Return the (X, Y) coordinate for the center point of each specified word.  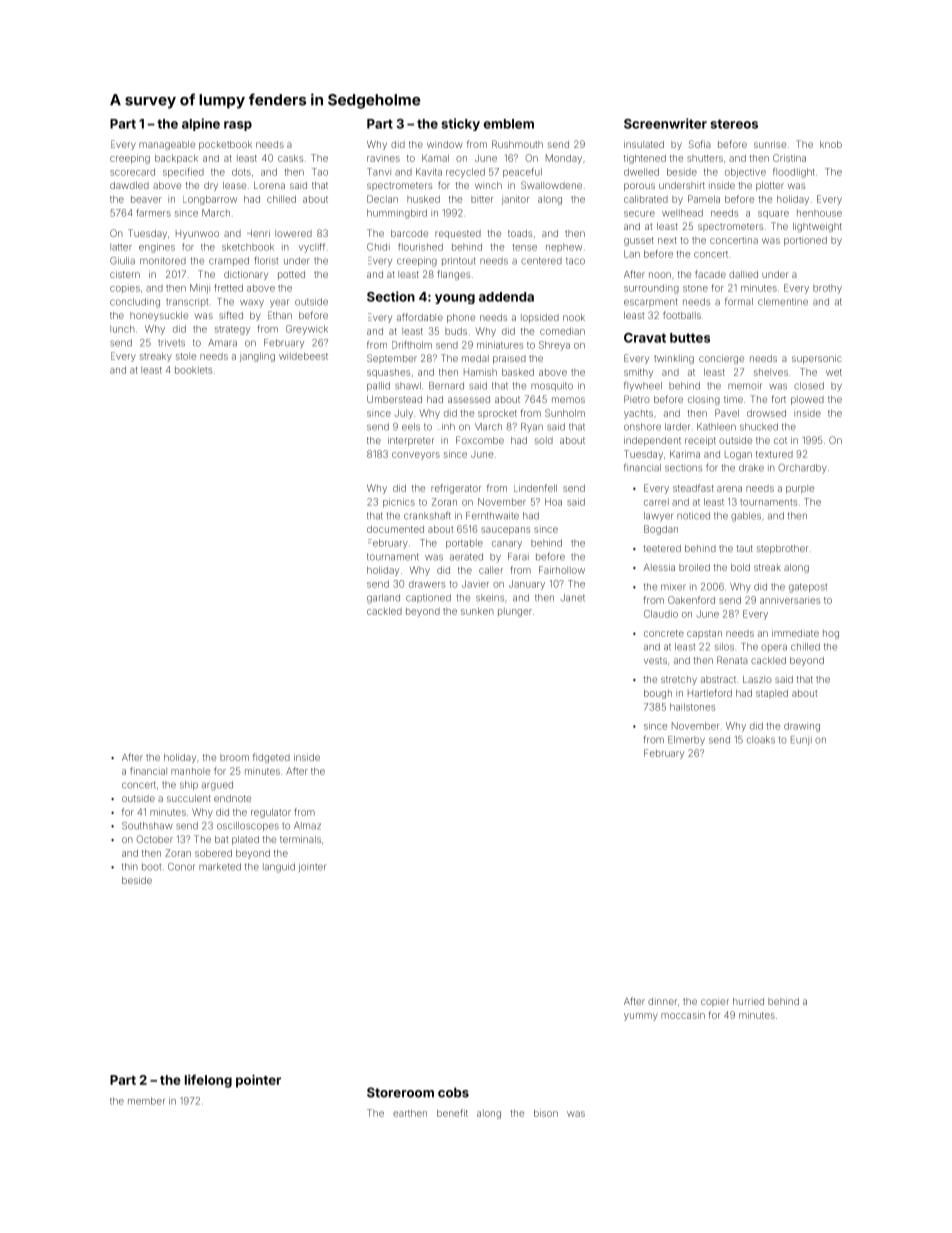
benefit (452, 1113)
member (146, 1101)
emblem (509, 124)
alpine (201, 124)
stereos (734, 124)
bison (546, 1113)
